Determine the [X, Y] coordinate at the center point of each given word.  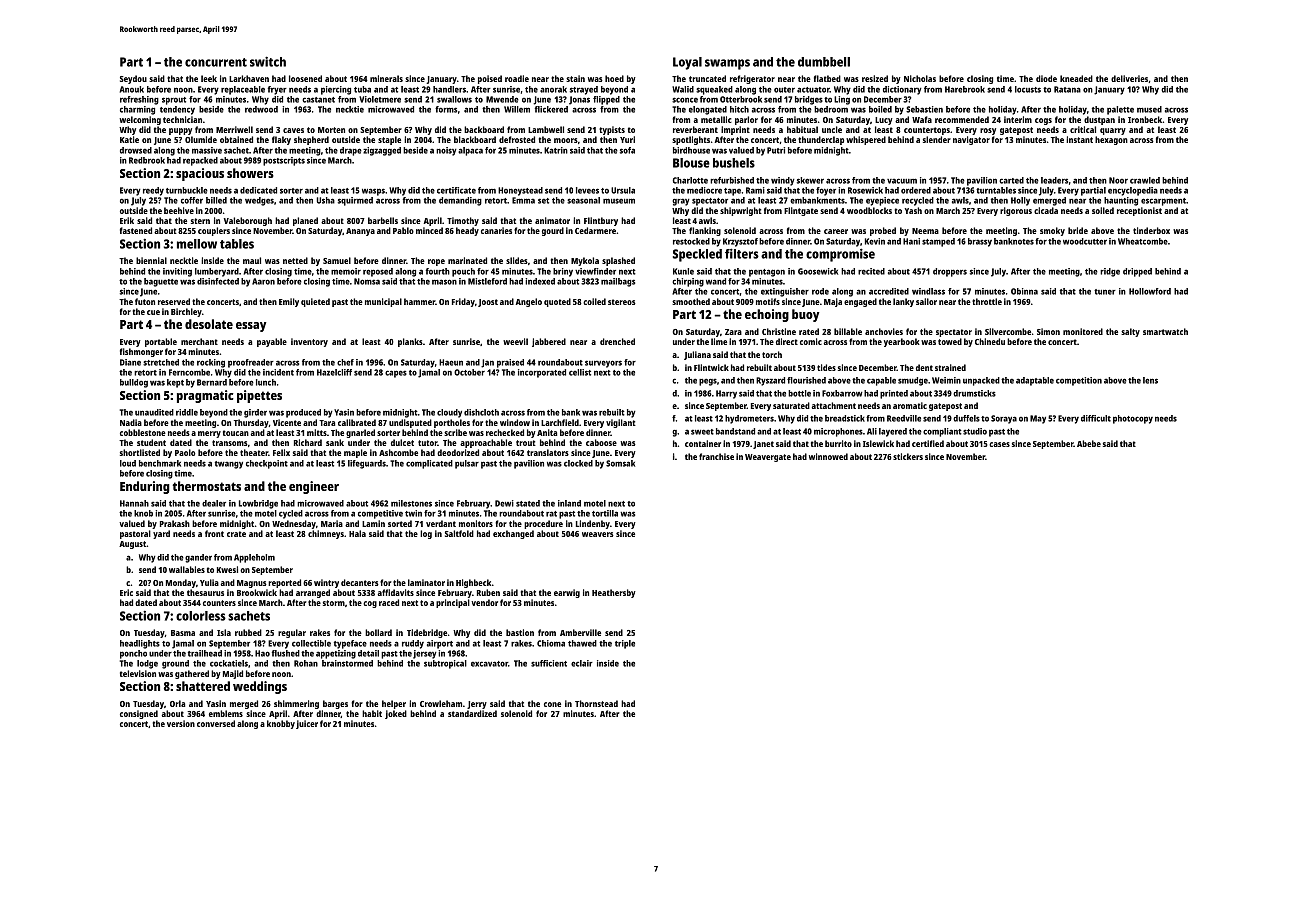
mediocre [704, 190]
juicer [307, 724]
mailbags [618, 282]
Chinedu [990, 341]
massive [207, 150]
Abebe [1089, 443]
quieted [315, 302]
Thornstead [596, 703]
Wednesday [294, 524]
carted [1011, 180]
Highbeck [474, 583]
